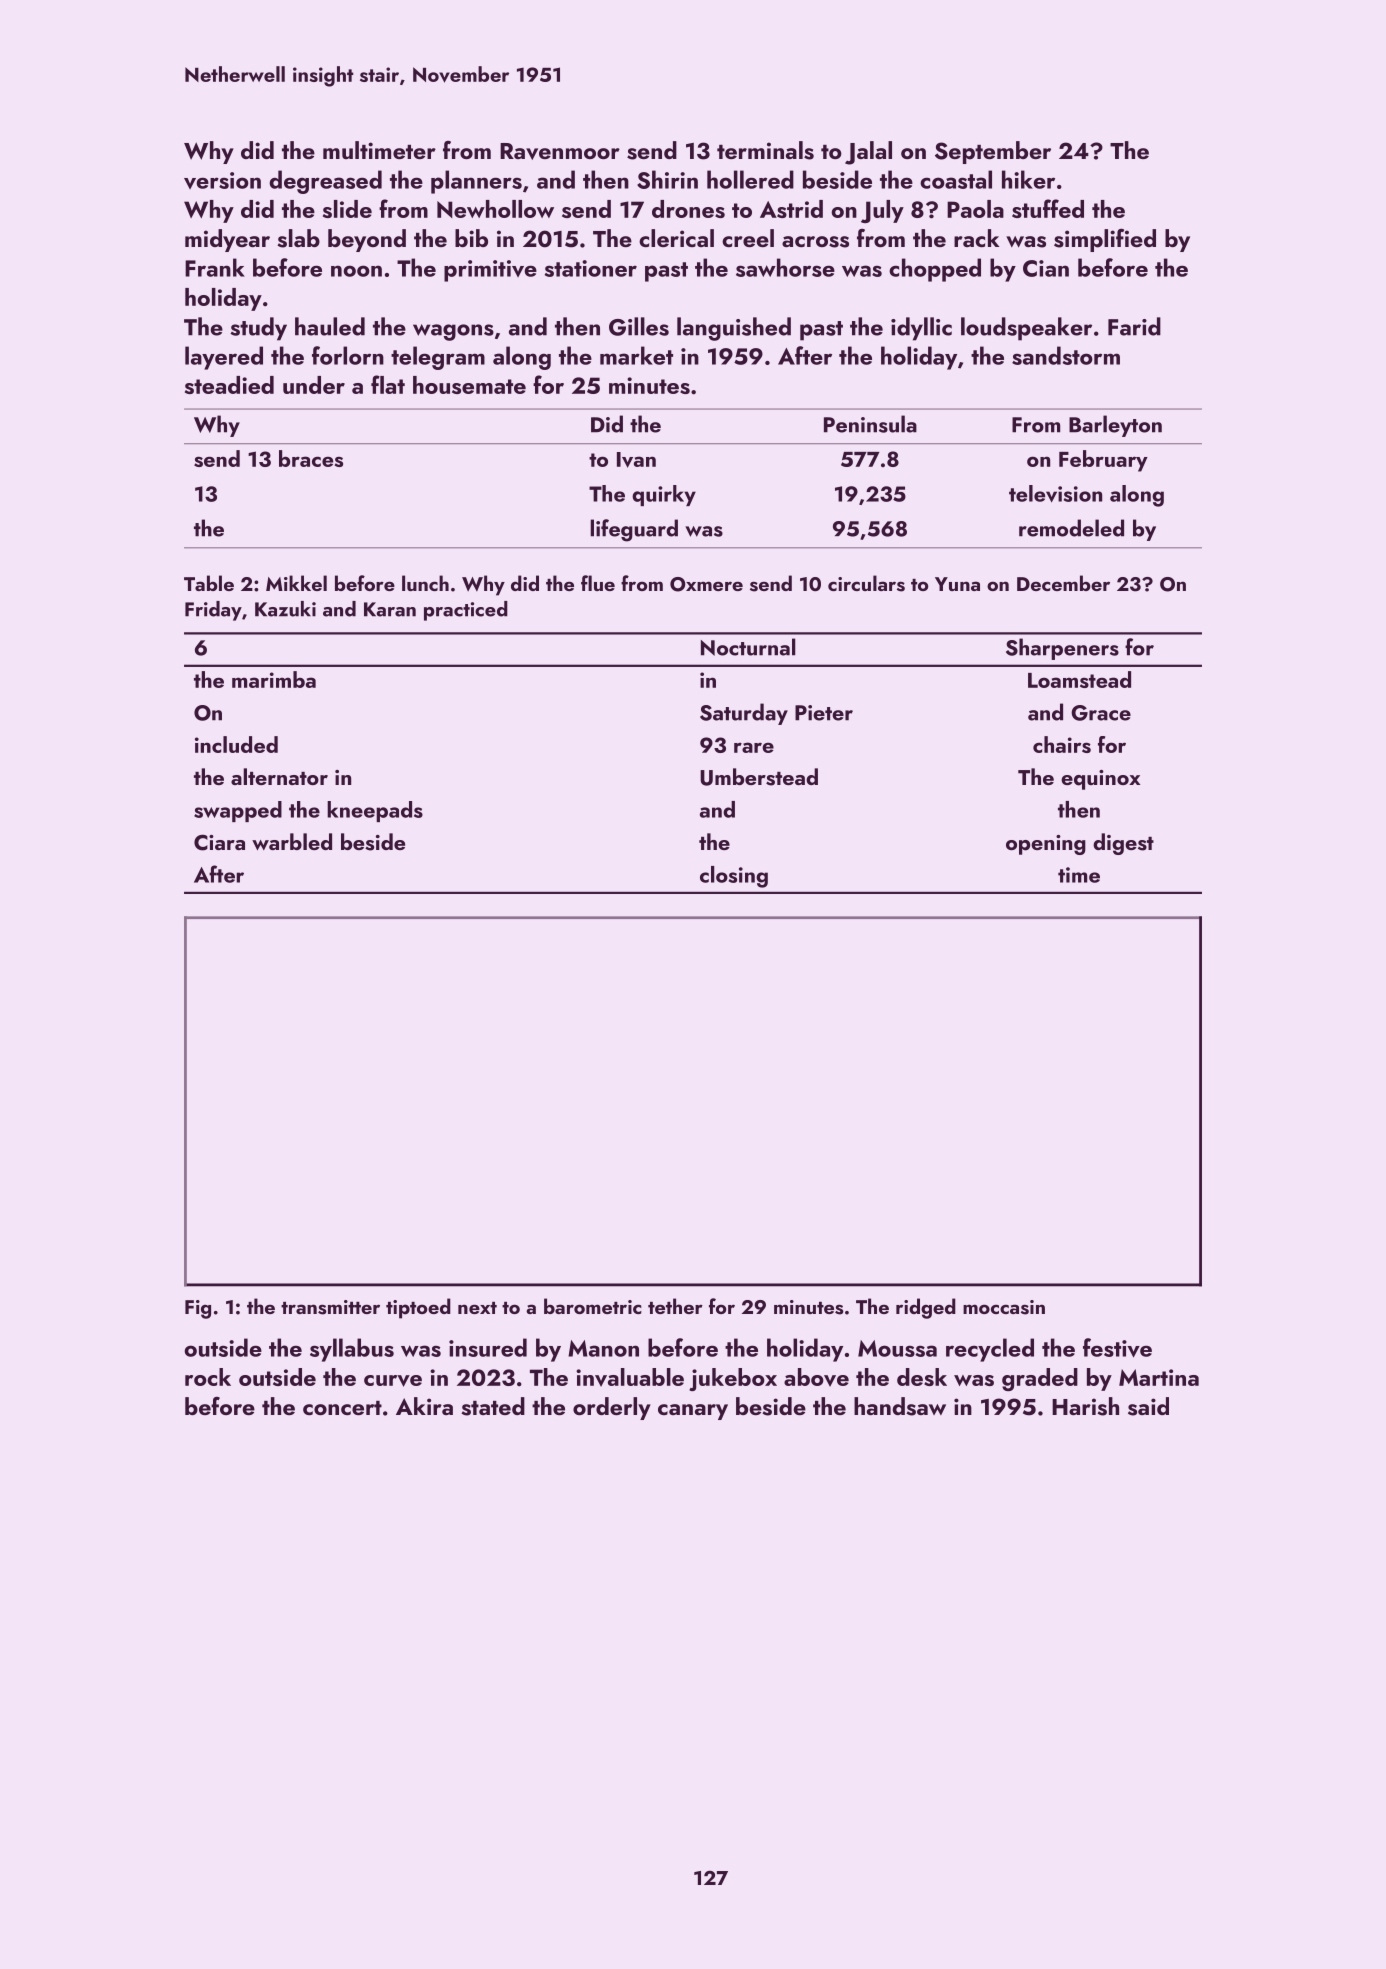 Image resolution: width=1386 pixels, height=1969 pixels. I want to click on braces, so click(311, 458).
